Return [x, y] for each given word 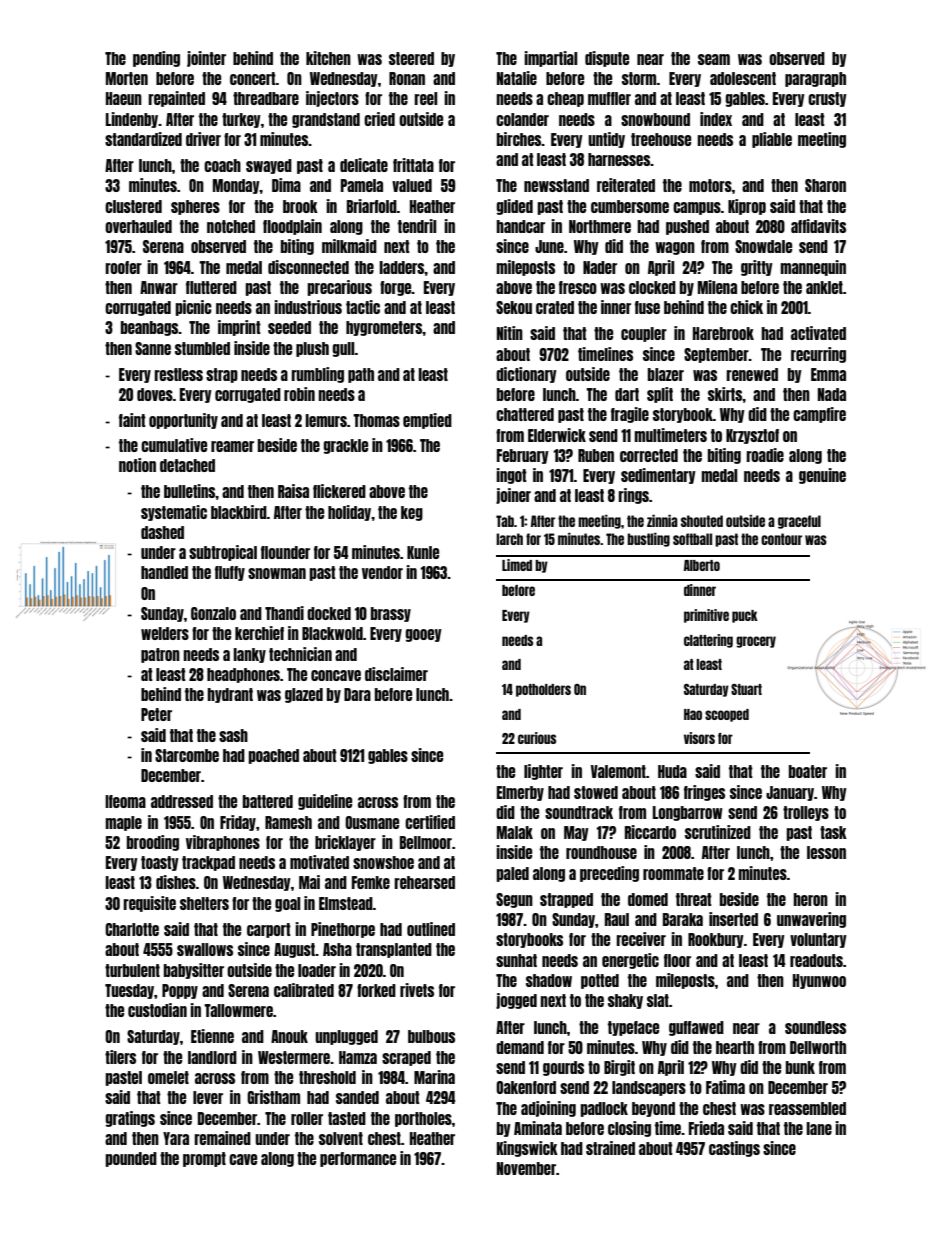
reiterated [626, 185]
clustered [133, 206]
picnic [193, 308]
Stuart [746, 689]
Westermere [294, 1057]
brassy [391, 614]
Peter [156, 714]
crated [555, 307]
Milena [717, 287]
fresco [578, 287]
